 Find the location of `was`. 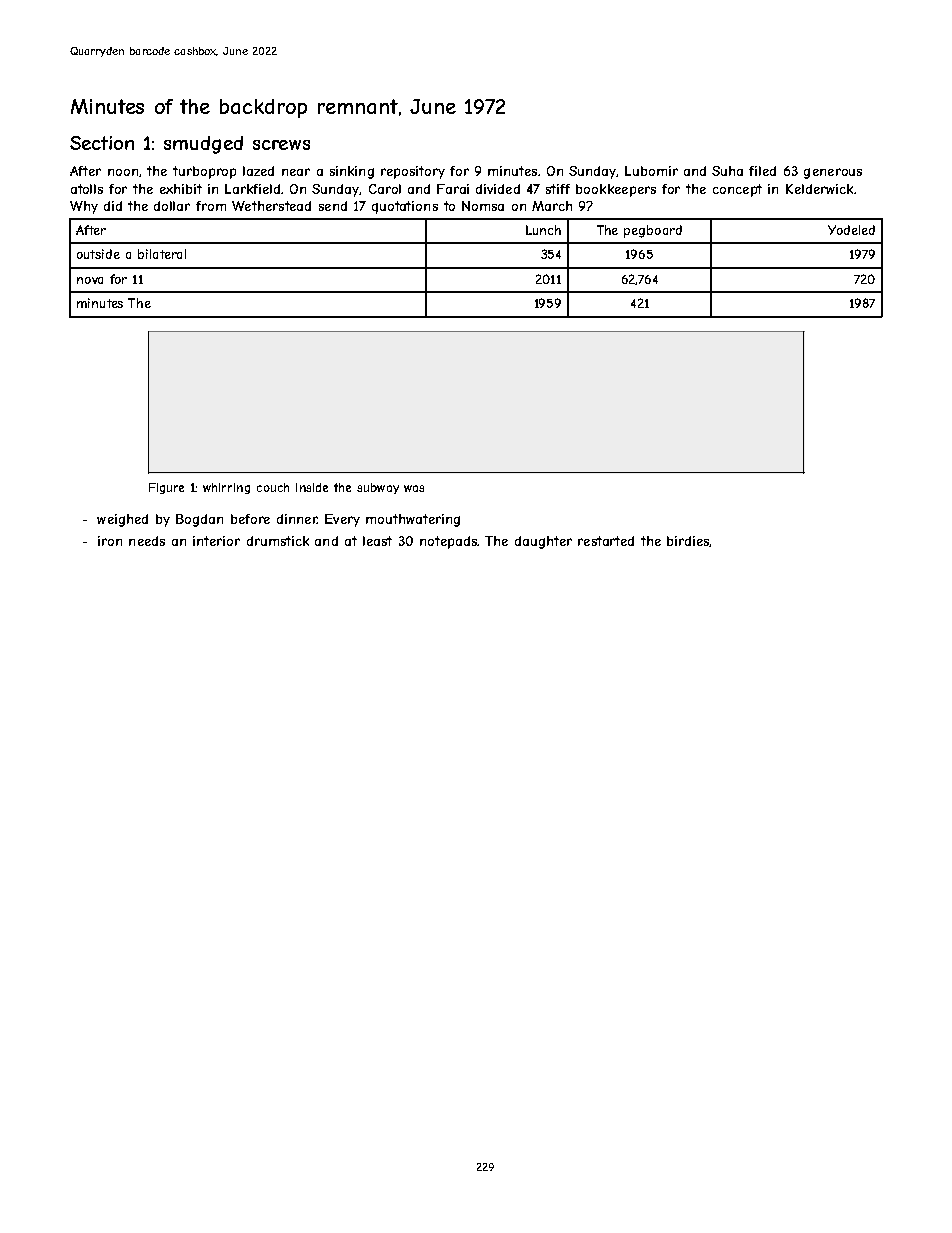

was is located at coordinates (414, 488).
